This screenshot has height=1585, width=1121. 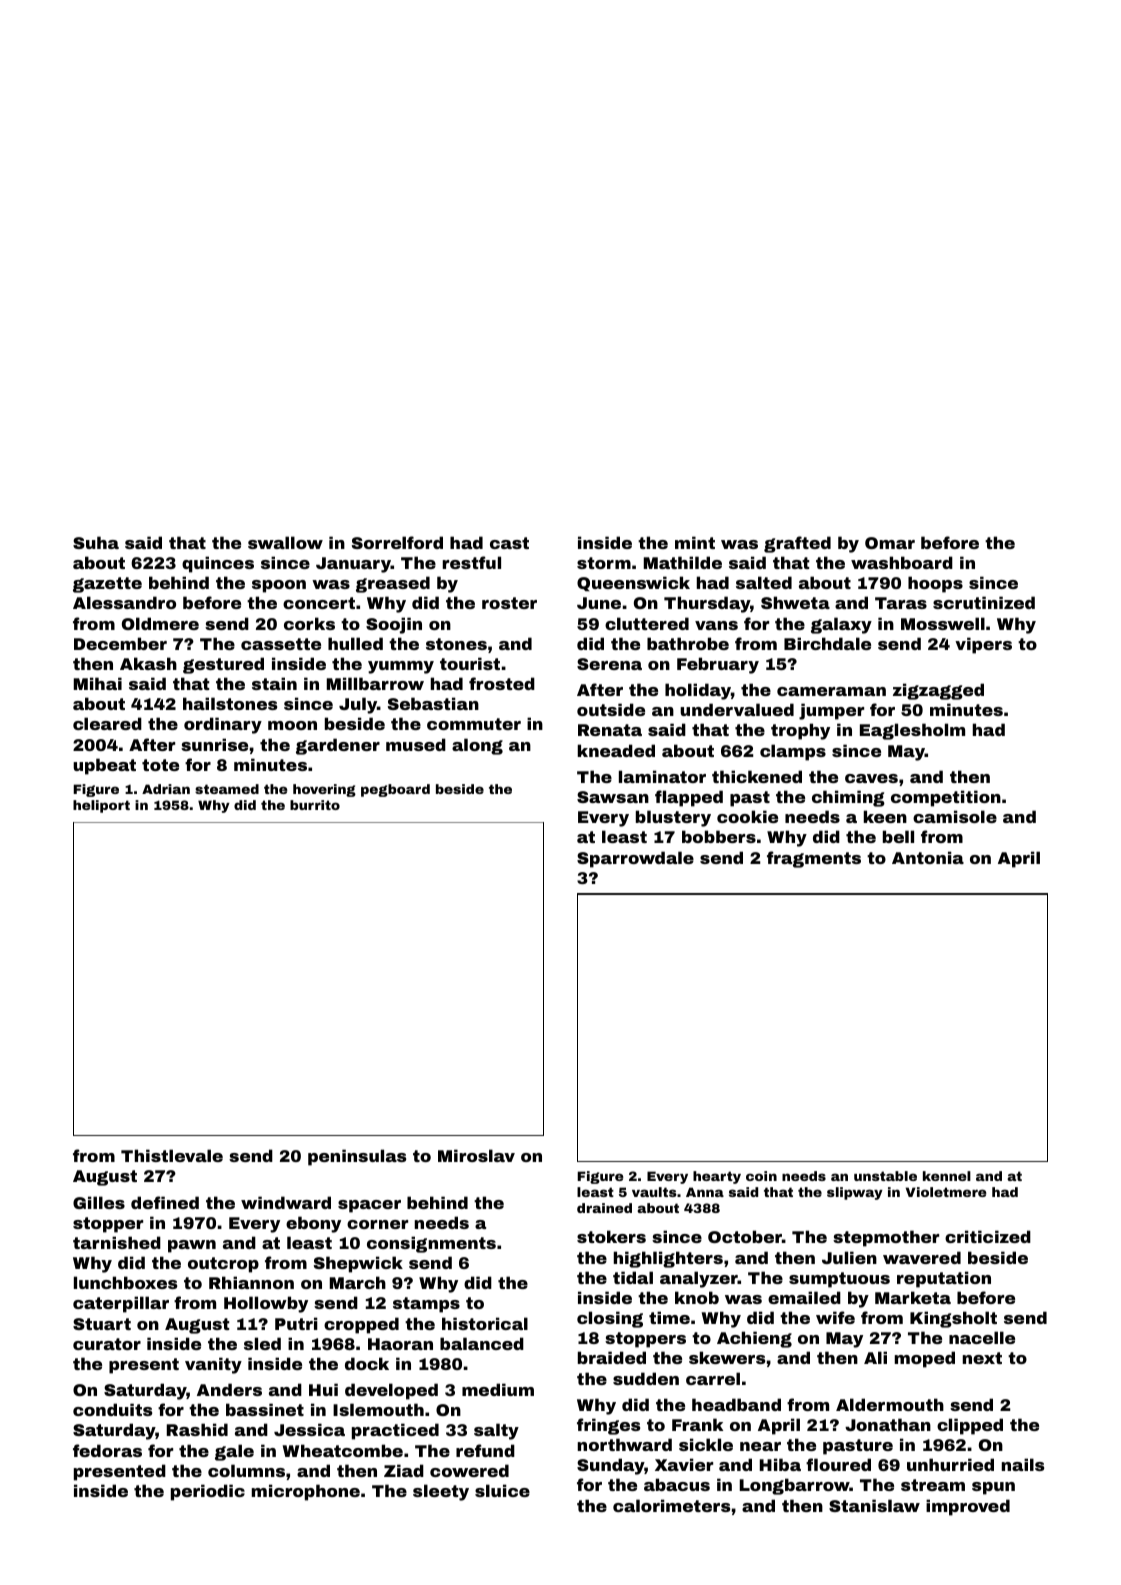 I want to click on unstable, so click(x=885, y=1176).
